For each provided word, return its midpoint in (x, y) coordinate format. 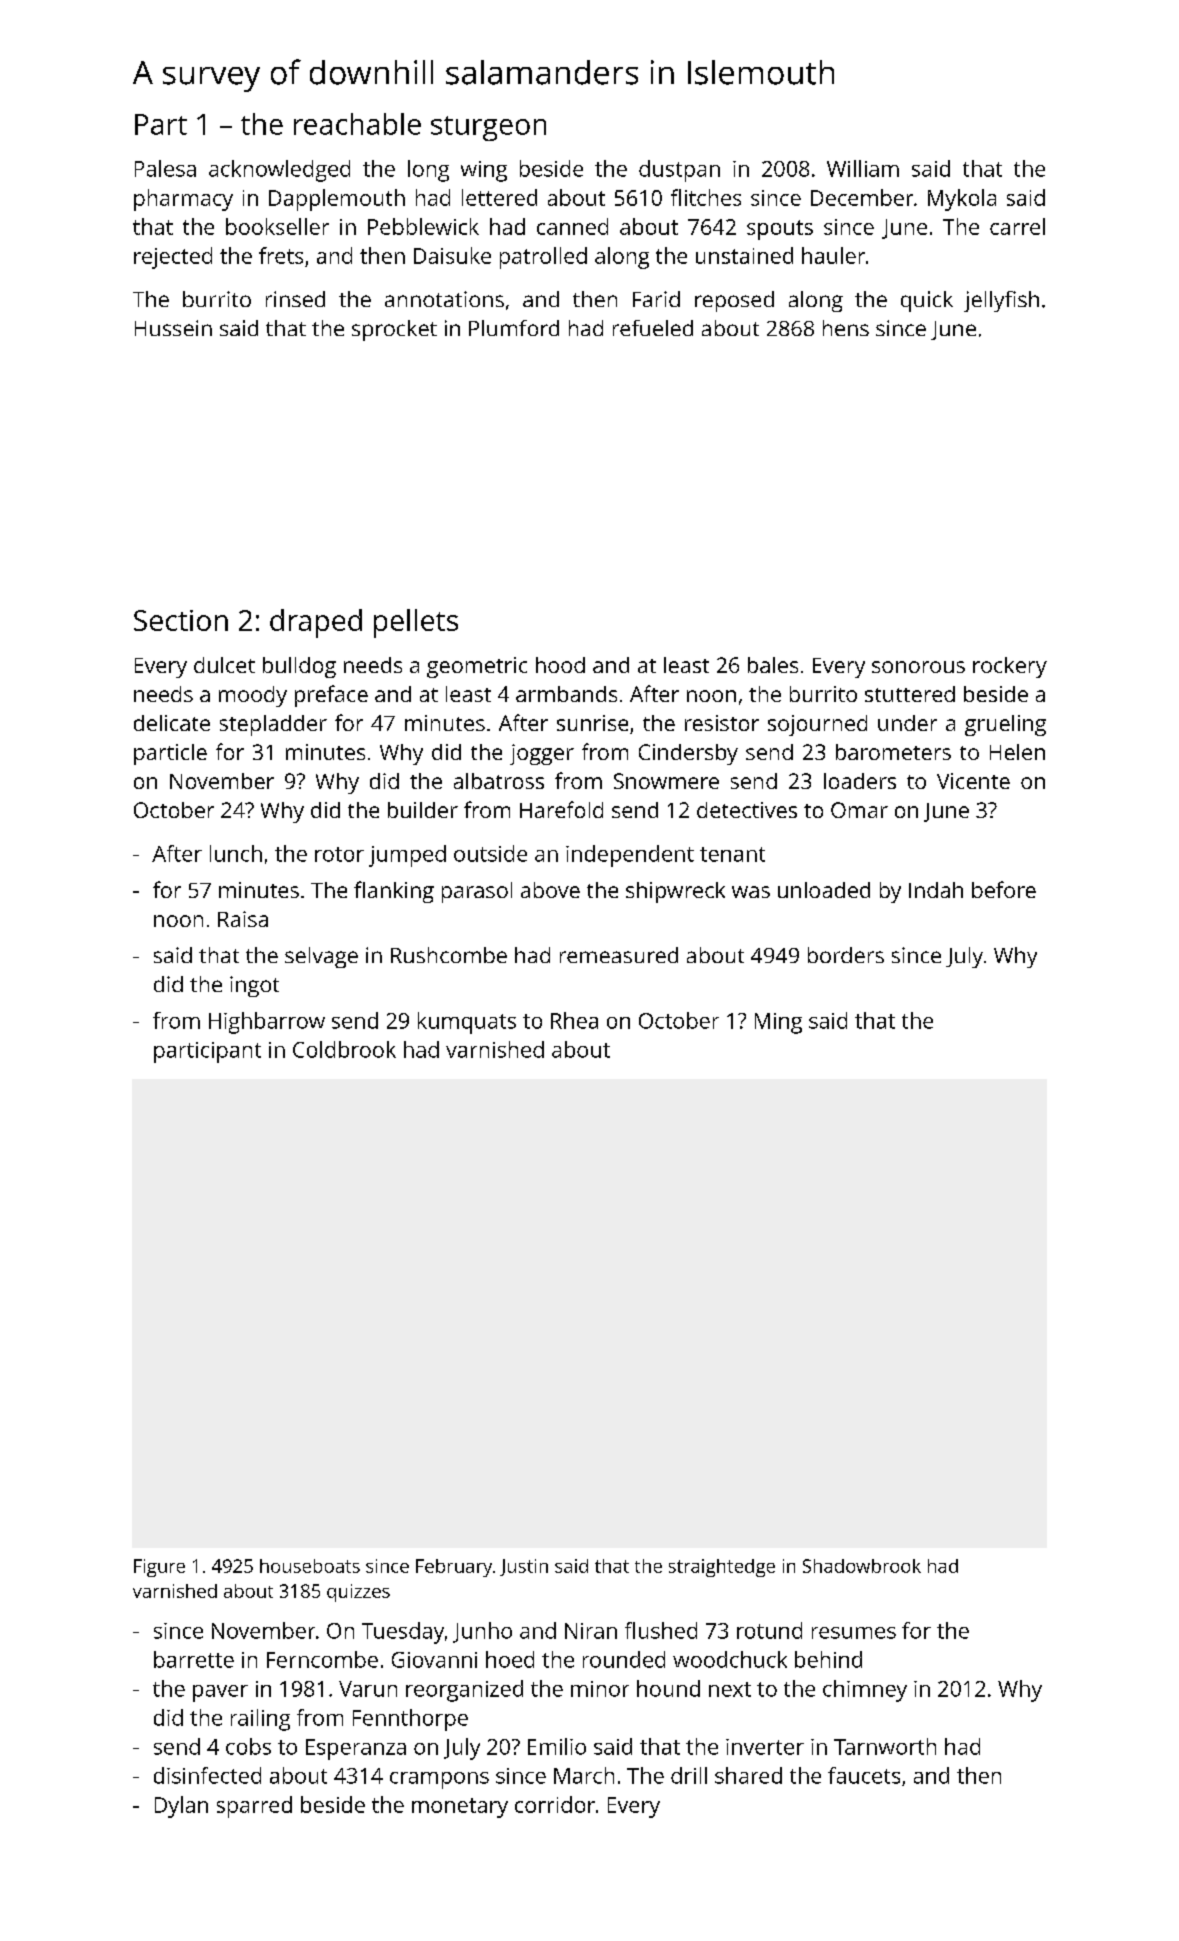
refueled (653, 328)
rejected (173, 258)
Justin (524, 1567)
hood (560, 665)
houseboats (310, 1566)
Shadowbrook (862, 1566)
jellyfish (1001, 301)
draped (316, 623)
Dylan (181, 1807)
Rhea (574, 1020)
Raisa (243, 919)
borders (846, 955)
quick (927, 301)
